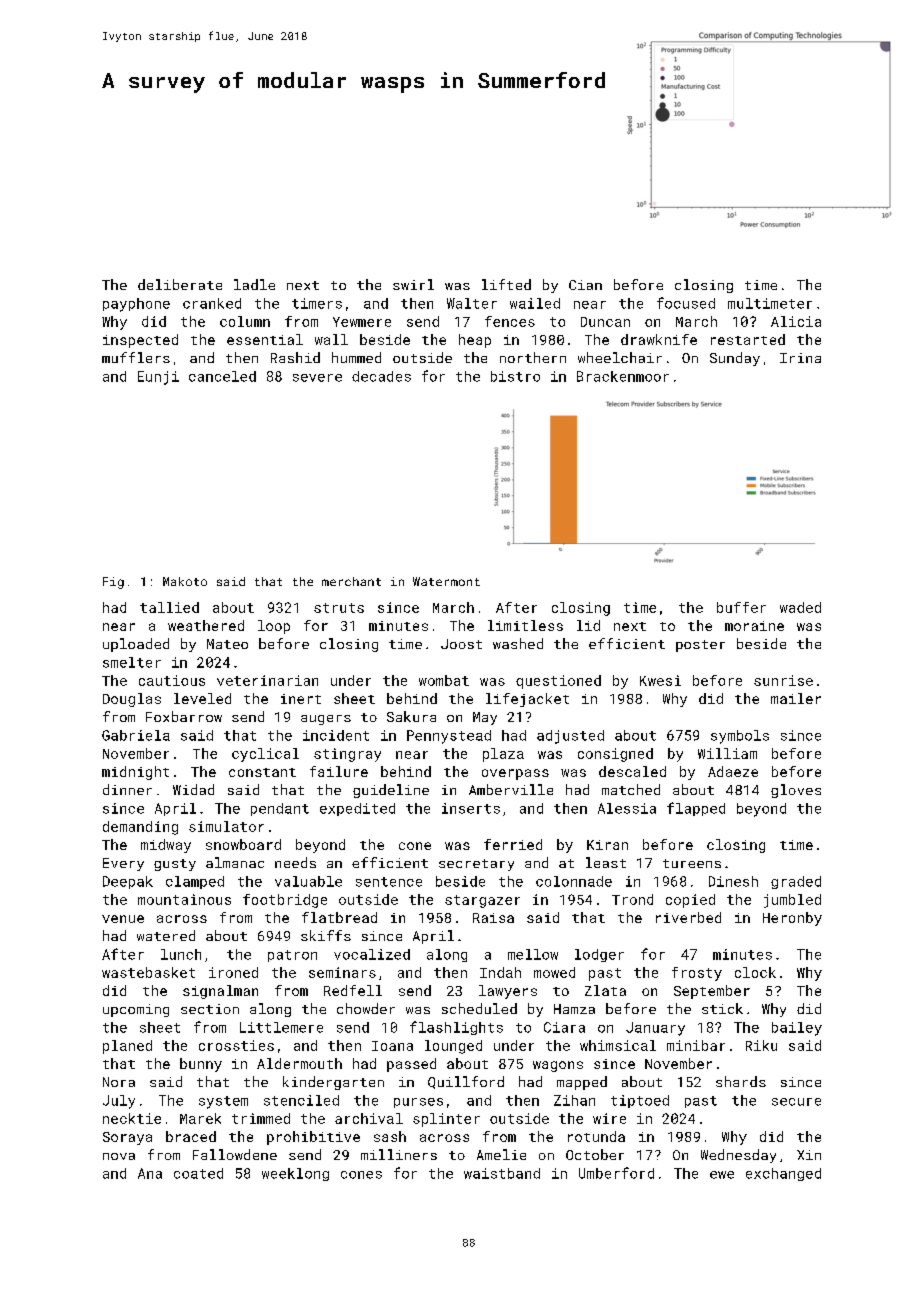 The width and height of the screenshot is (924, 1308). I want to click on passed, so click(411, 1065).
